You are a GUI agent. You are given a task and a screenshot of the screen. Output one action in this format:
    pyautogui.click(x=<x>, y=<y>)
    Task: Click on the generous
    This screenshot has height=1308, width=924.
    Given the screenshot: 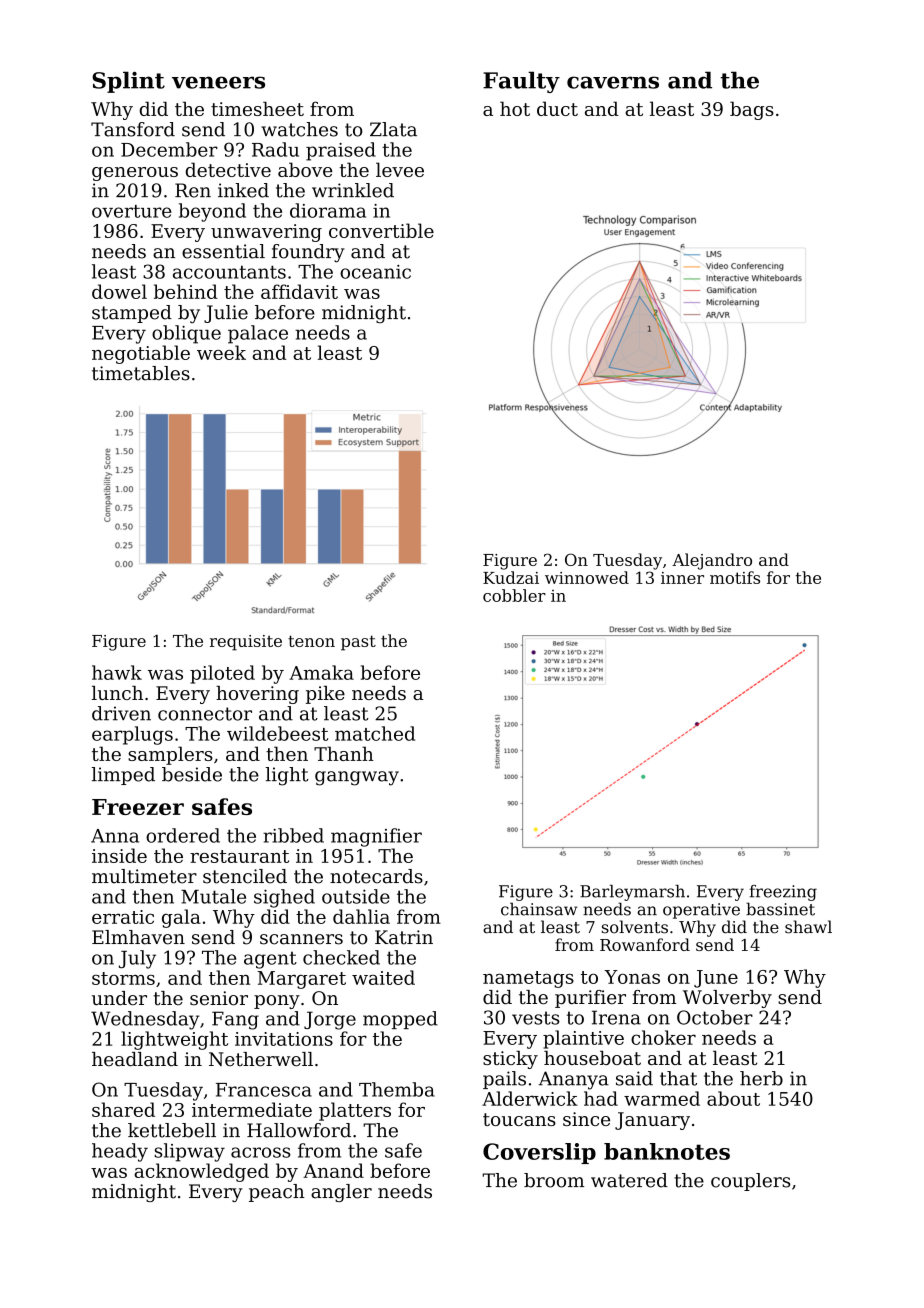 What is the action you would take?
    pyautogui.click(x=135, y=174)
